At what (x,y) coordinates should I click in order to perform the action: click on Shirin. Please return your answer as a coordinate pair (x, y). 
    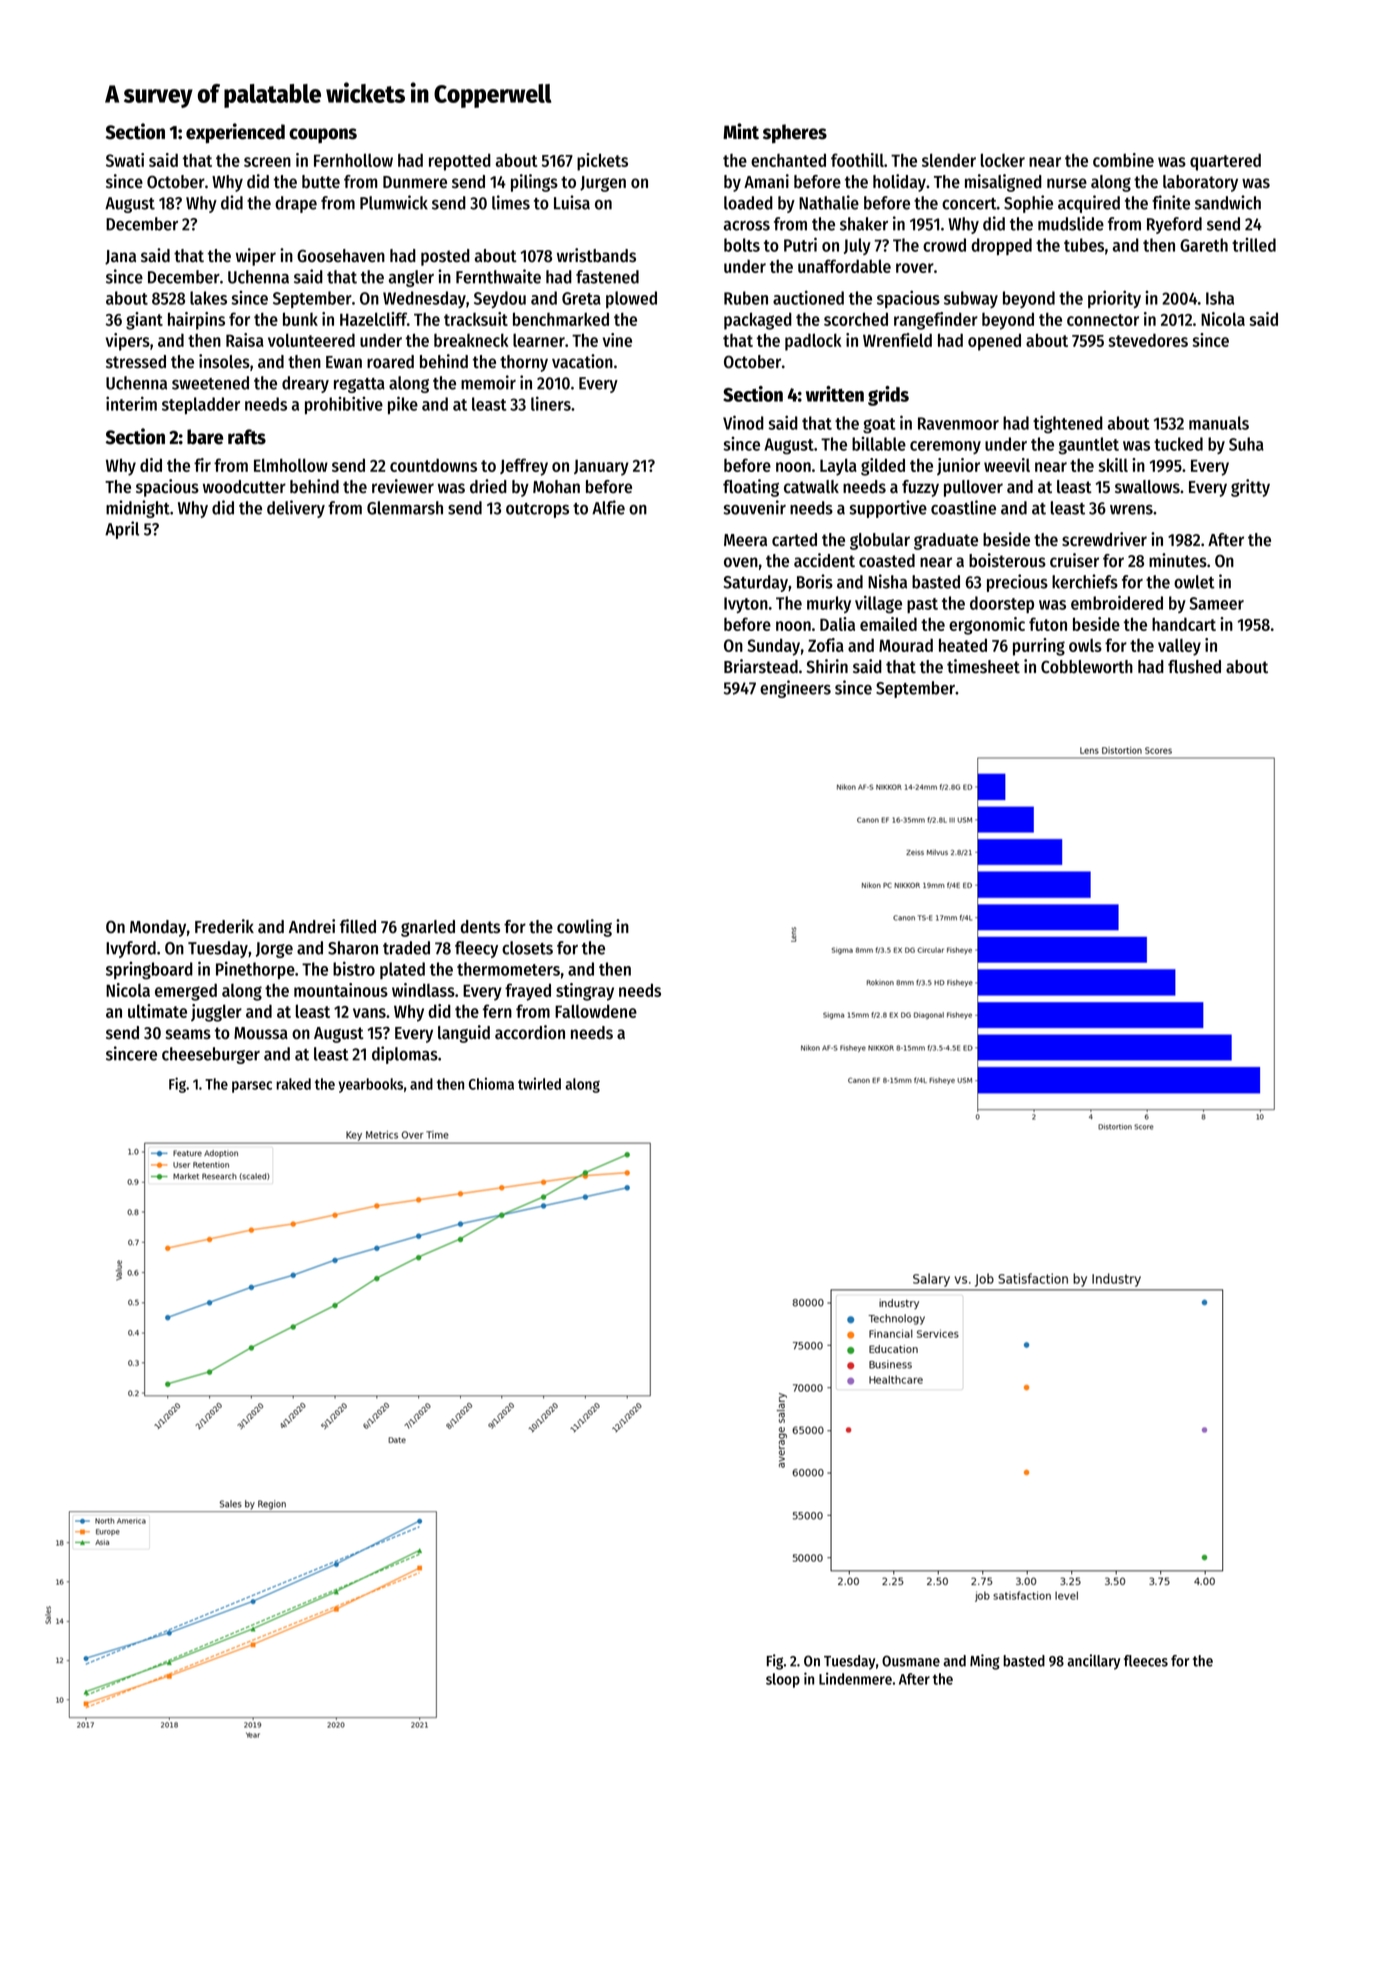
    Looking at the image, I should click on (827, 666).
